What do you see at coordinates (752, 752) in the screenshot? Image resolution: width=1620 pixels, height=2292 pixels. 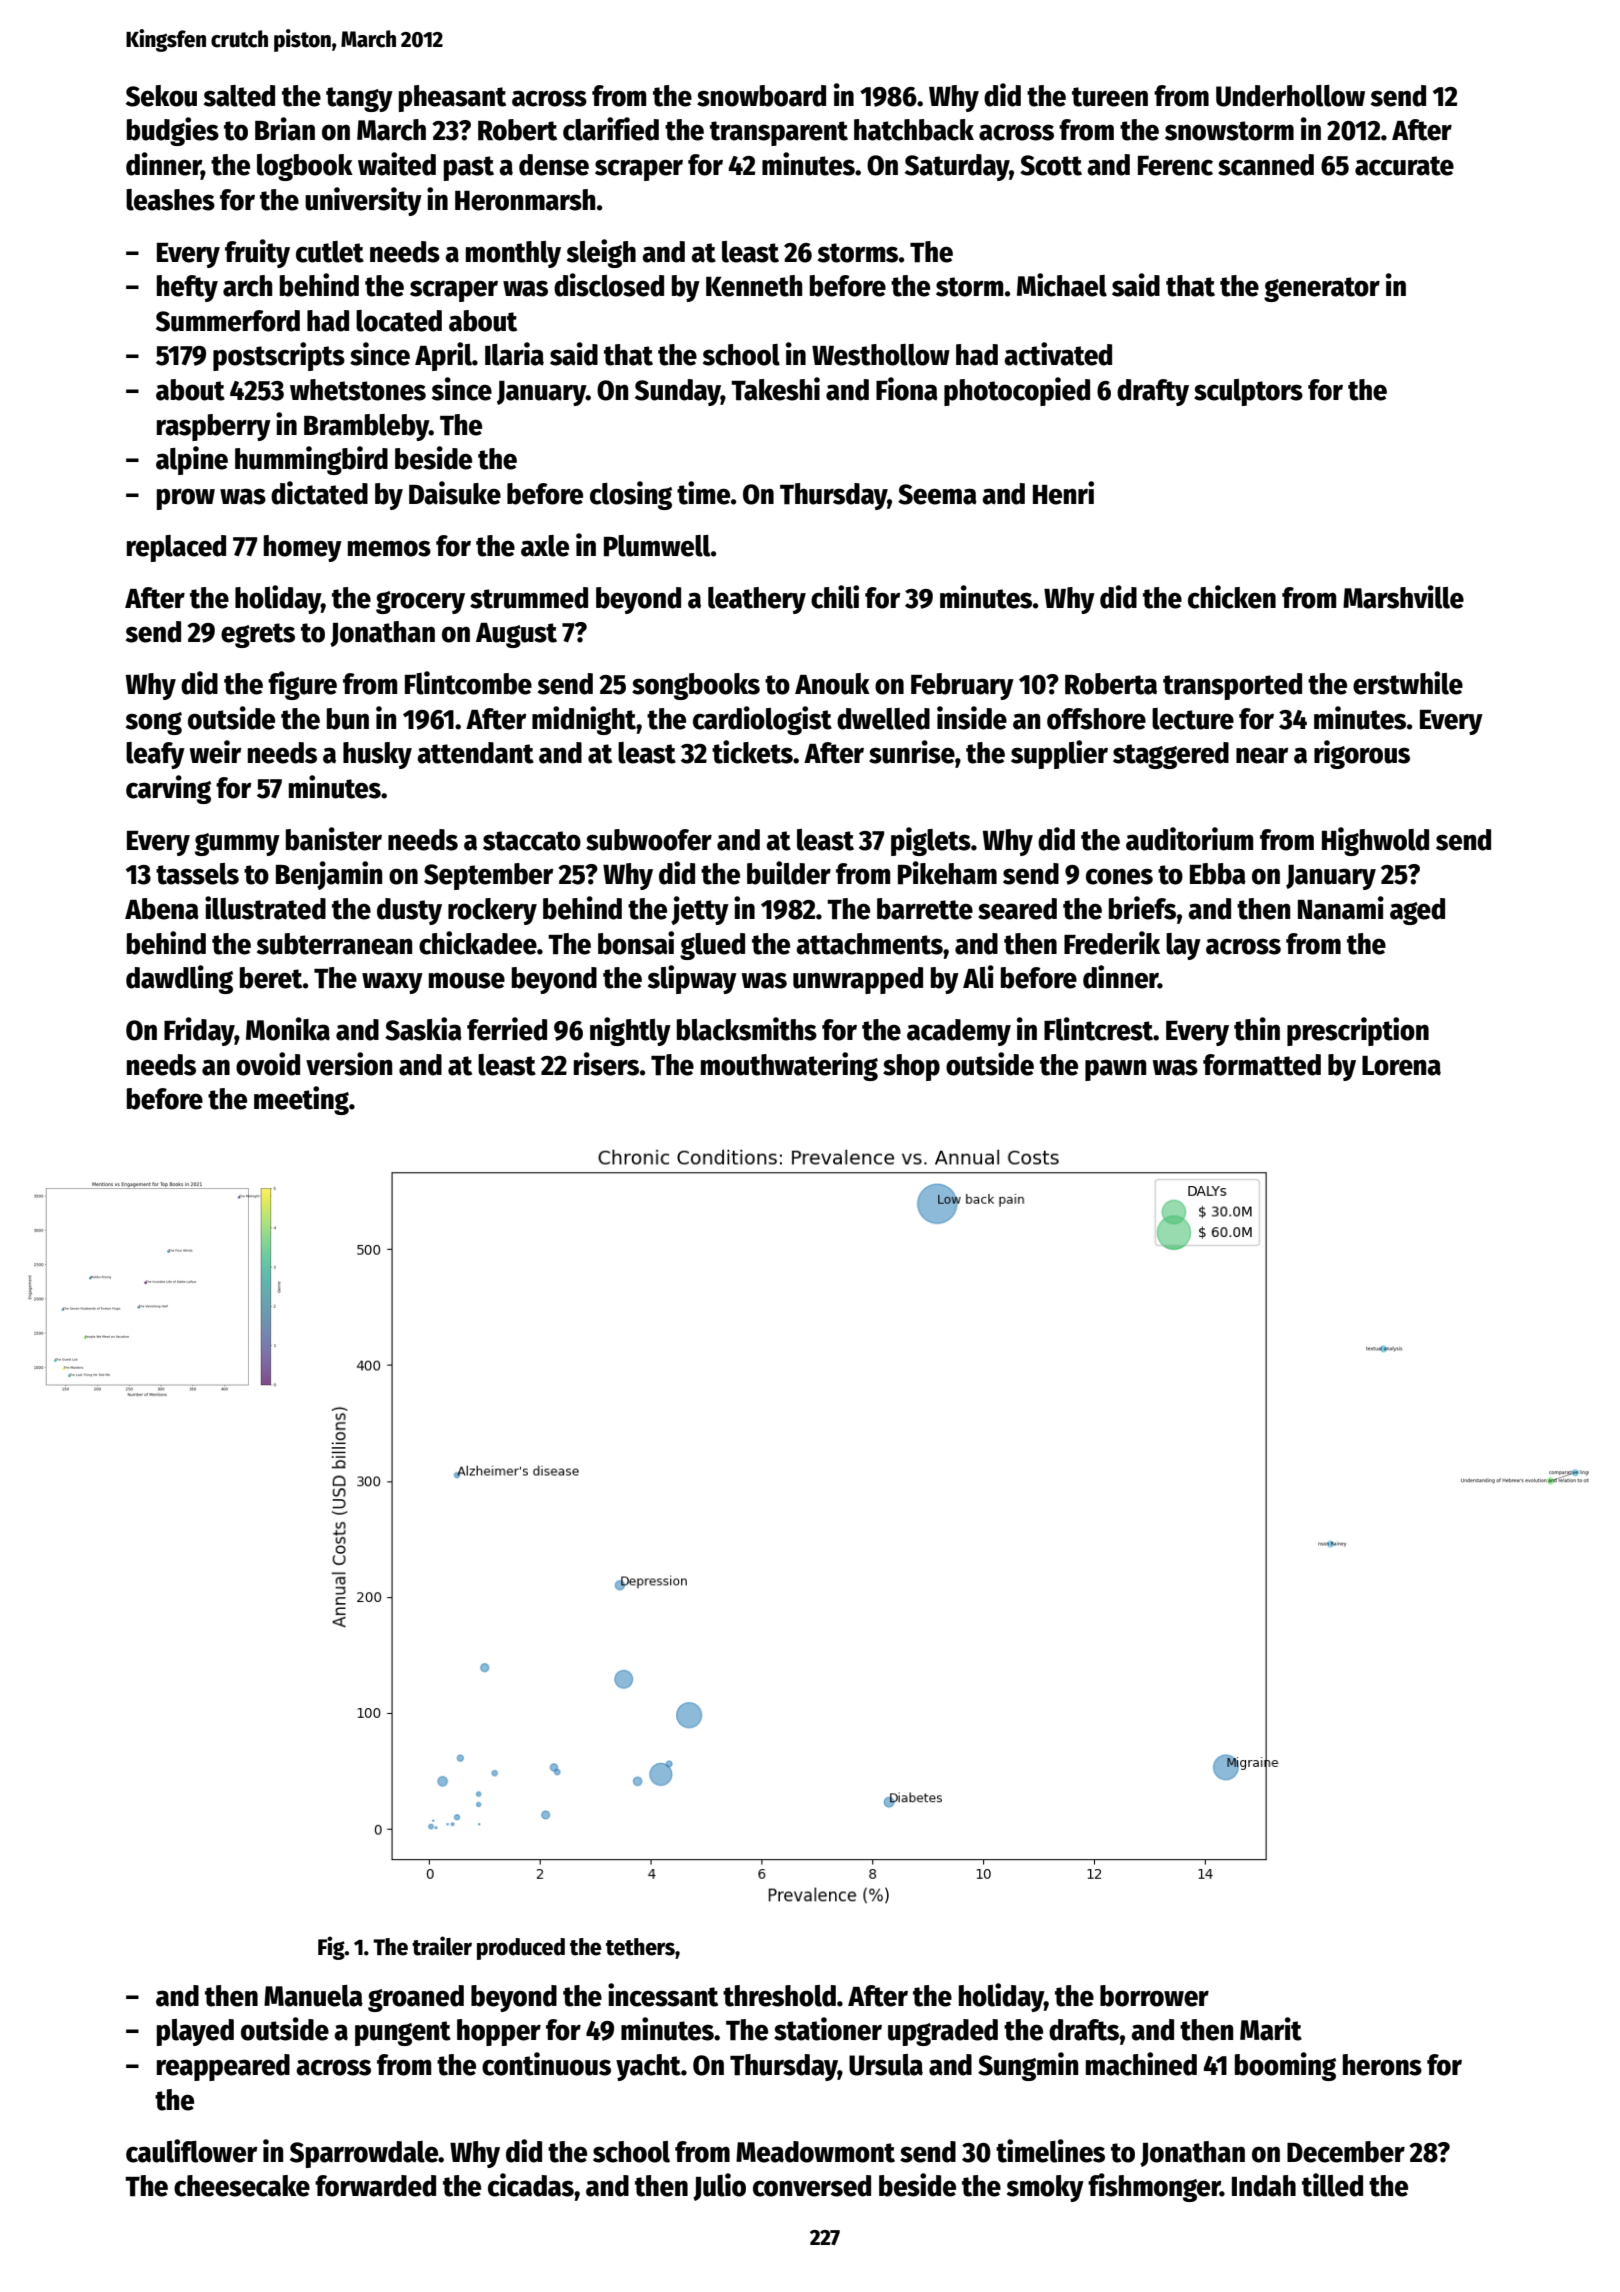 I see `tickets` at bounding box center [752, 752].
